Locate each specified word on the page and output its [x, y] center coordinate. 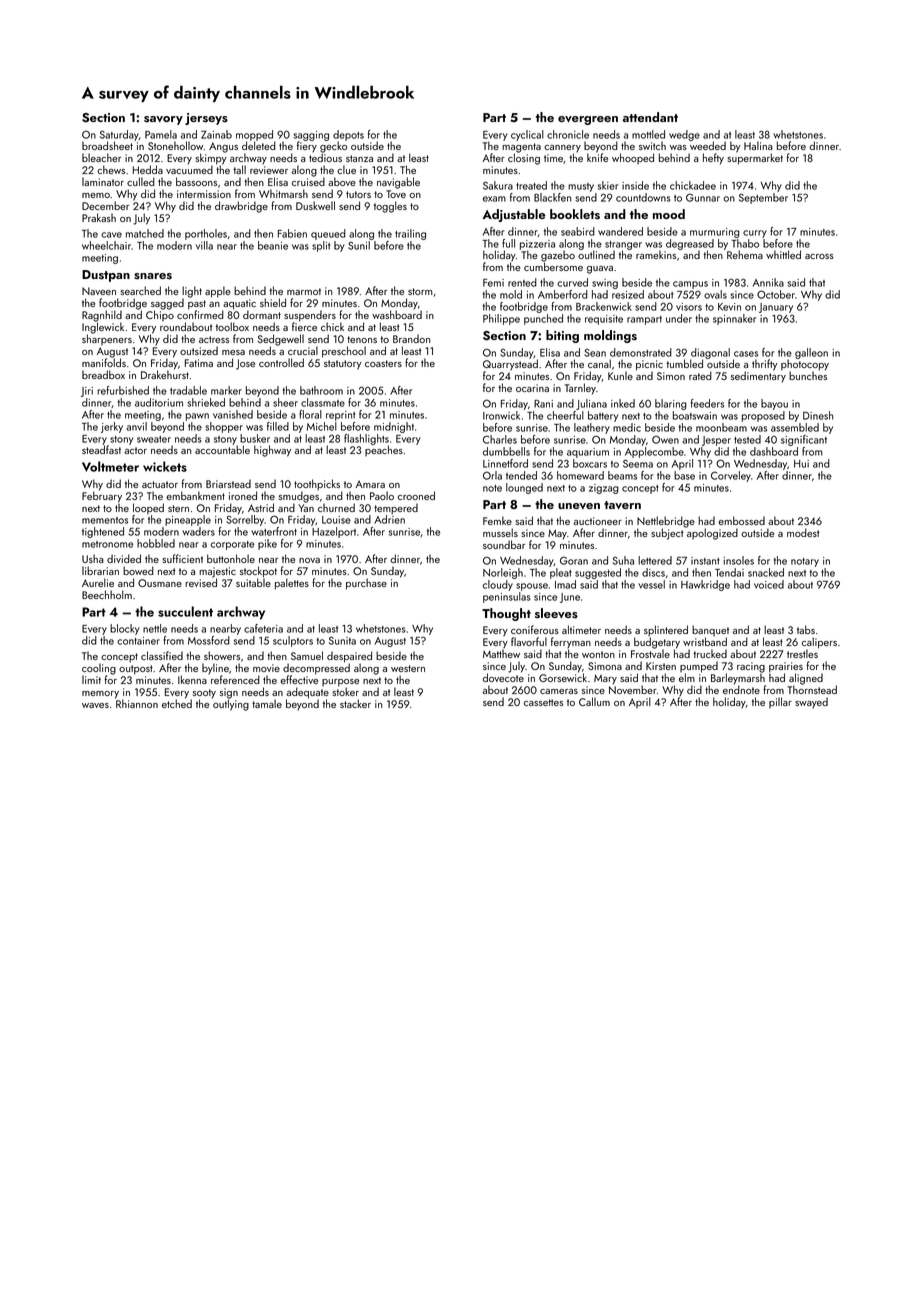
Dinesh [818, 415]
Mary [605, 679]
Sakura [498, 185]
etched [177, 703]
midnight [394, 427]
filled [278, 426]
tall [239, 169]
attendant [650, 117]
